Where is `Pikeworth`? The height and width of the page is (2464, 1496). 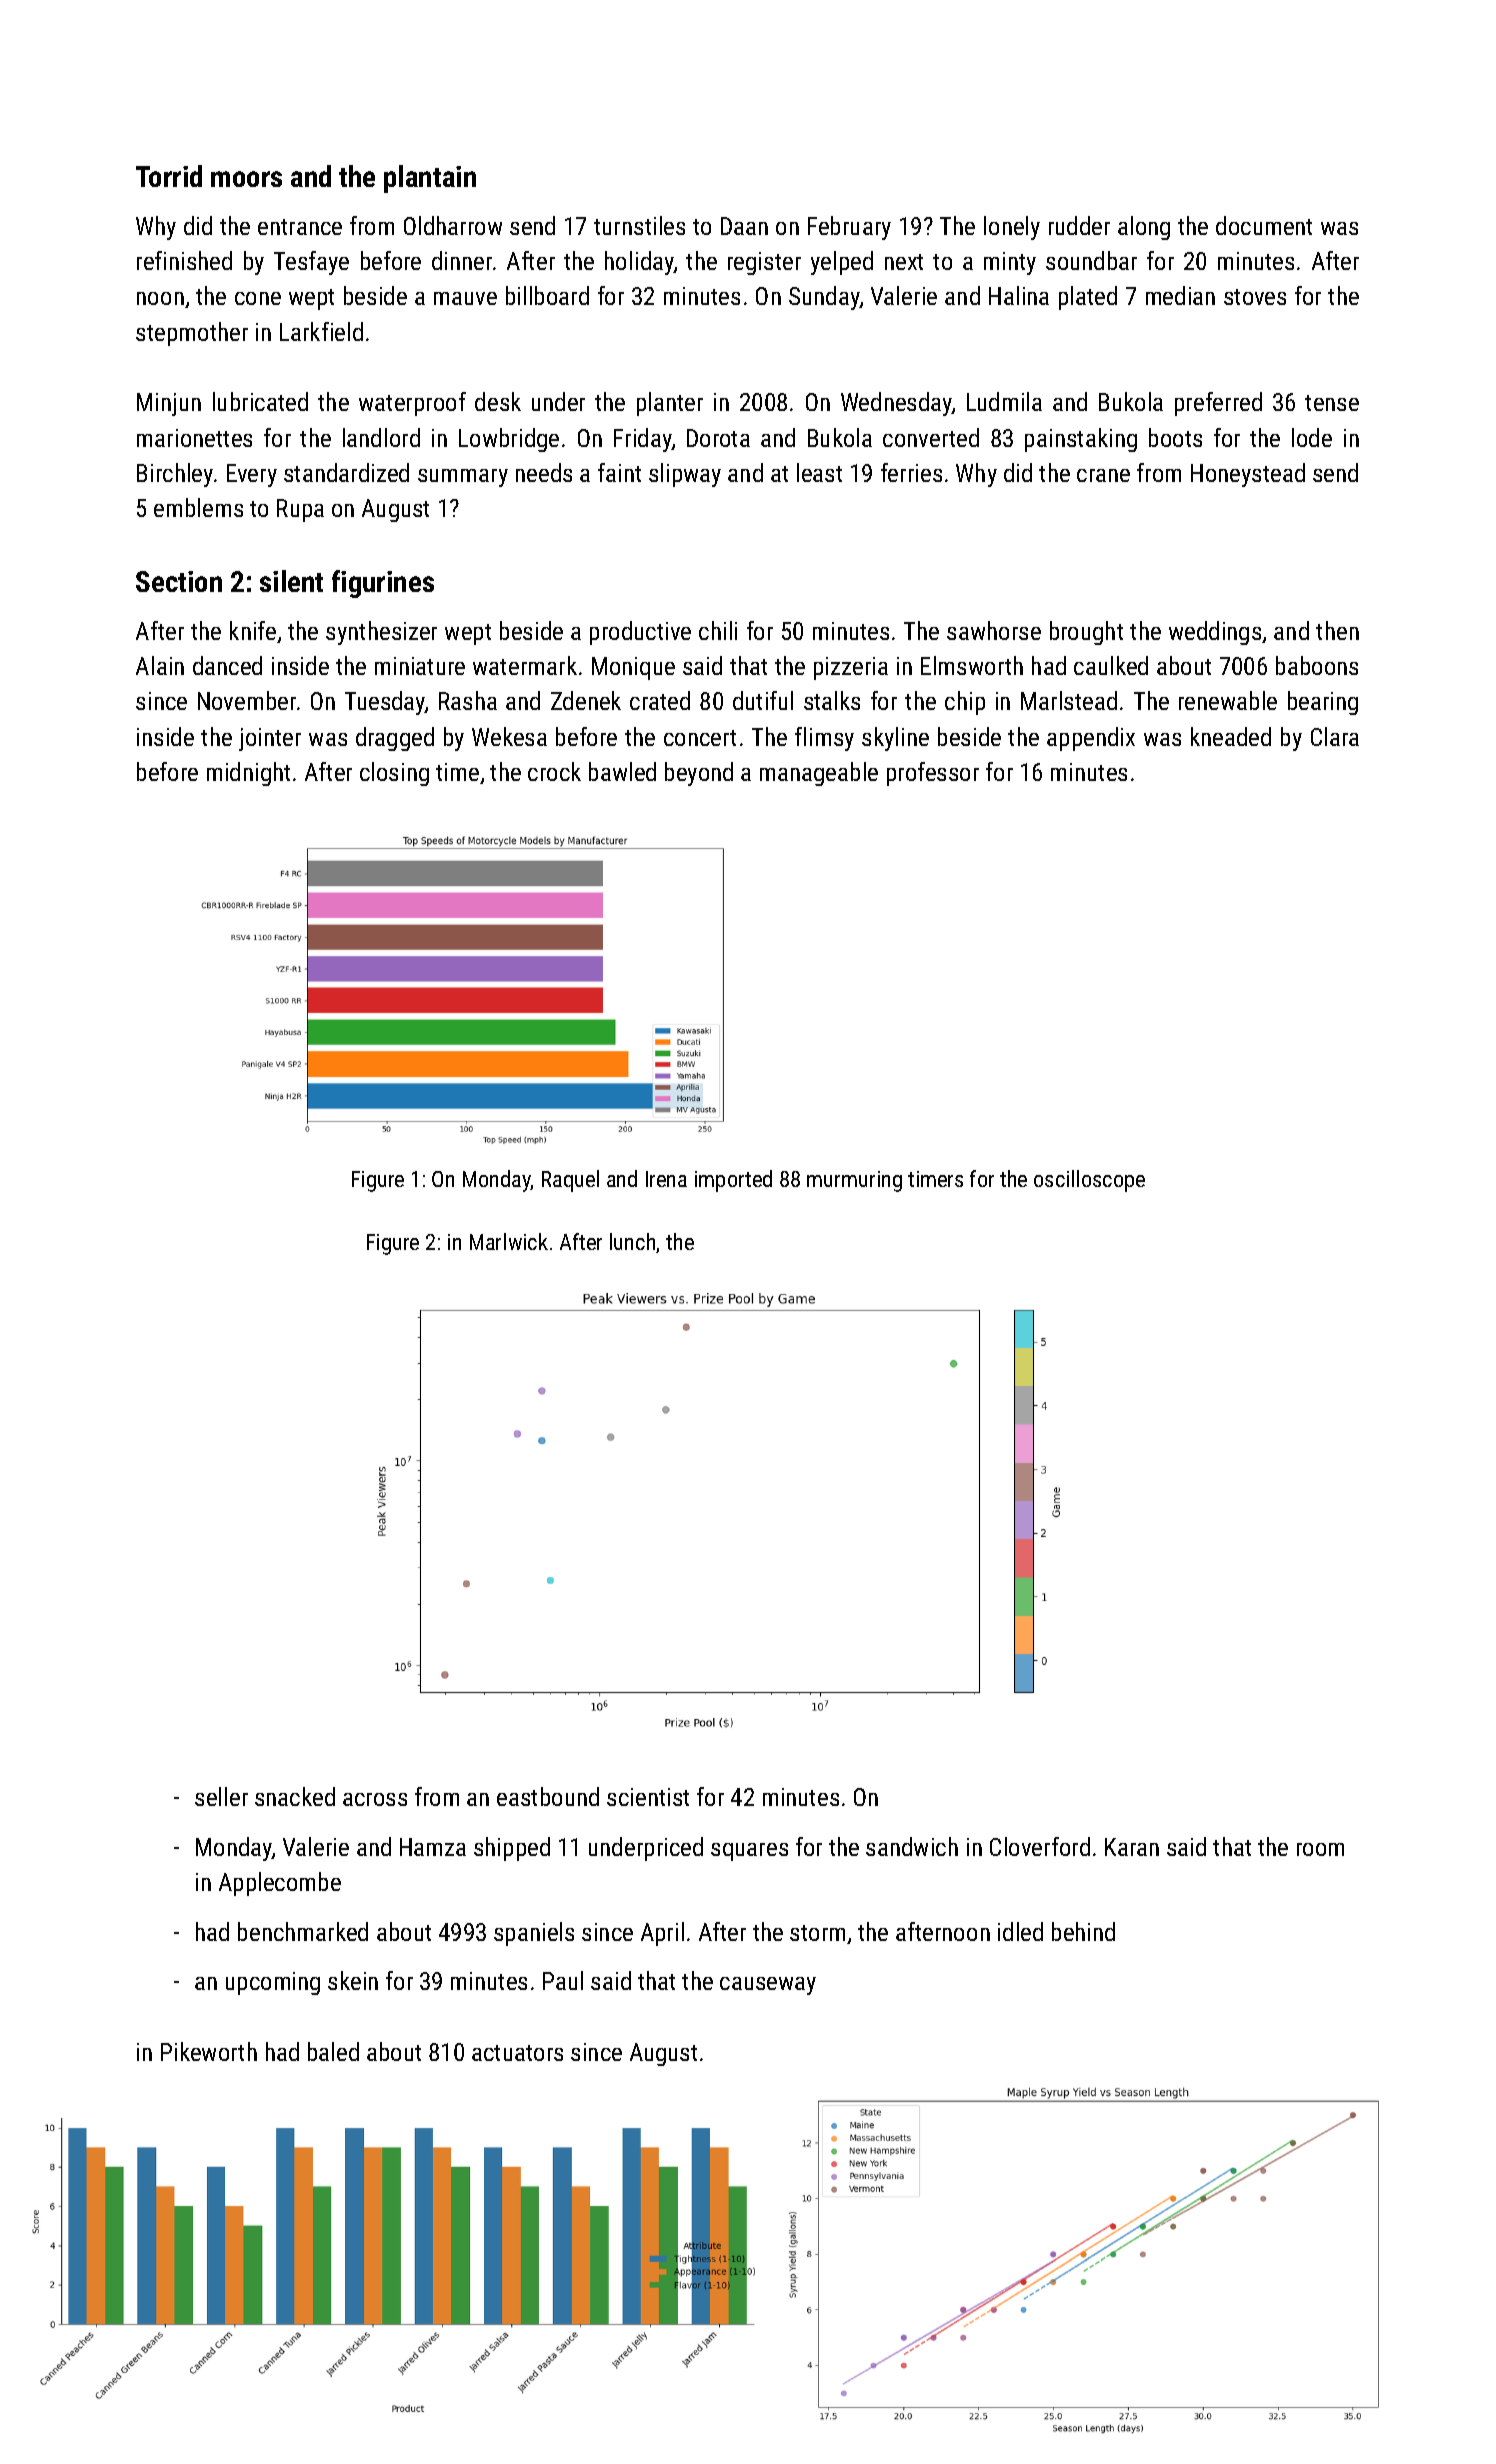
Pikeworth is located at coordinates (209, 2051).
